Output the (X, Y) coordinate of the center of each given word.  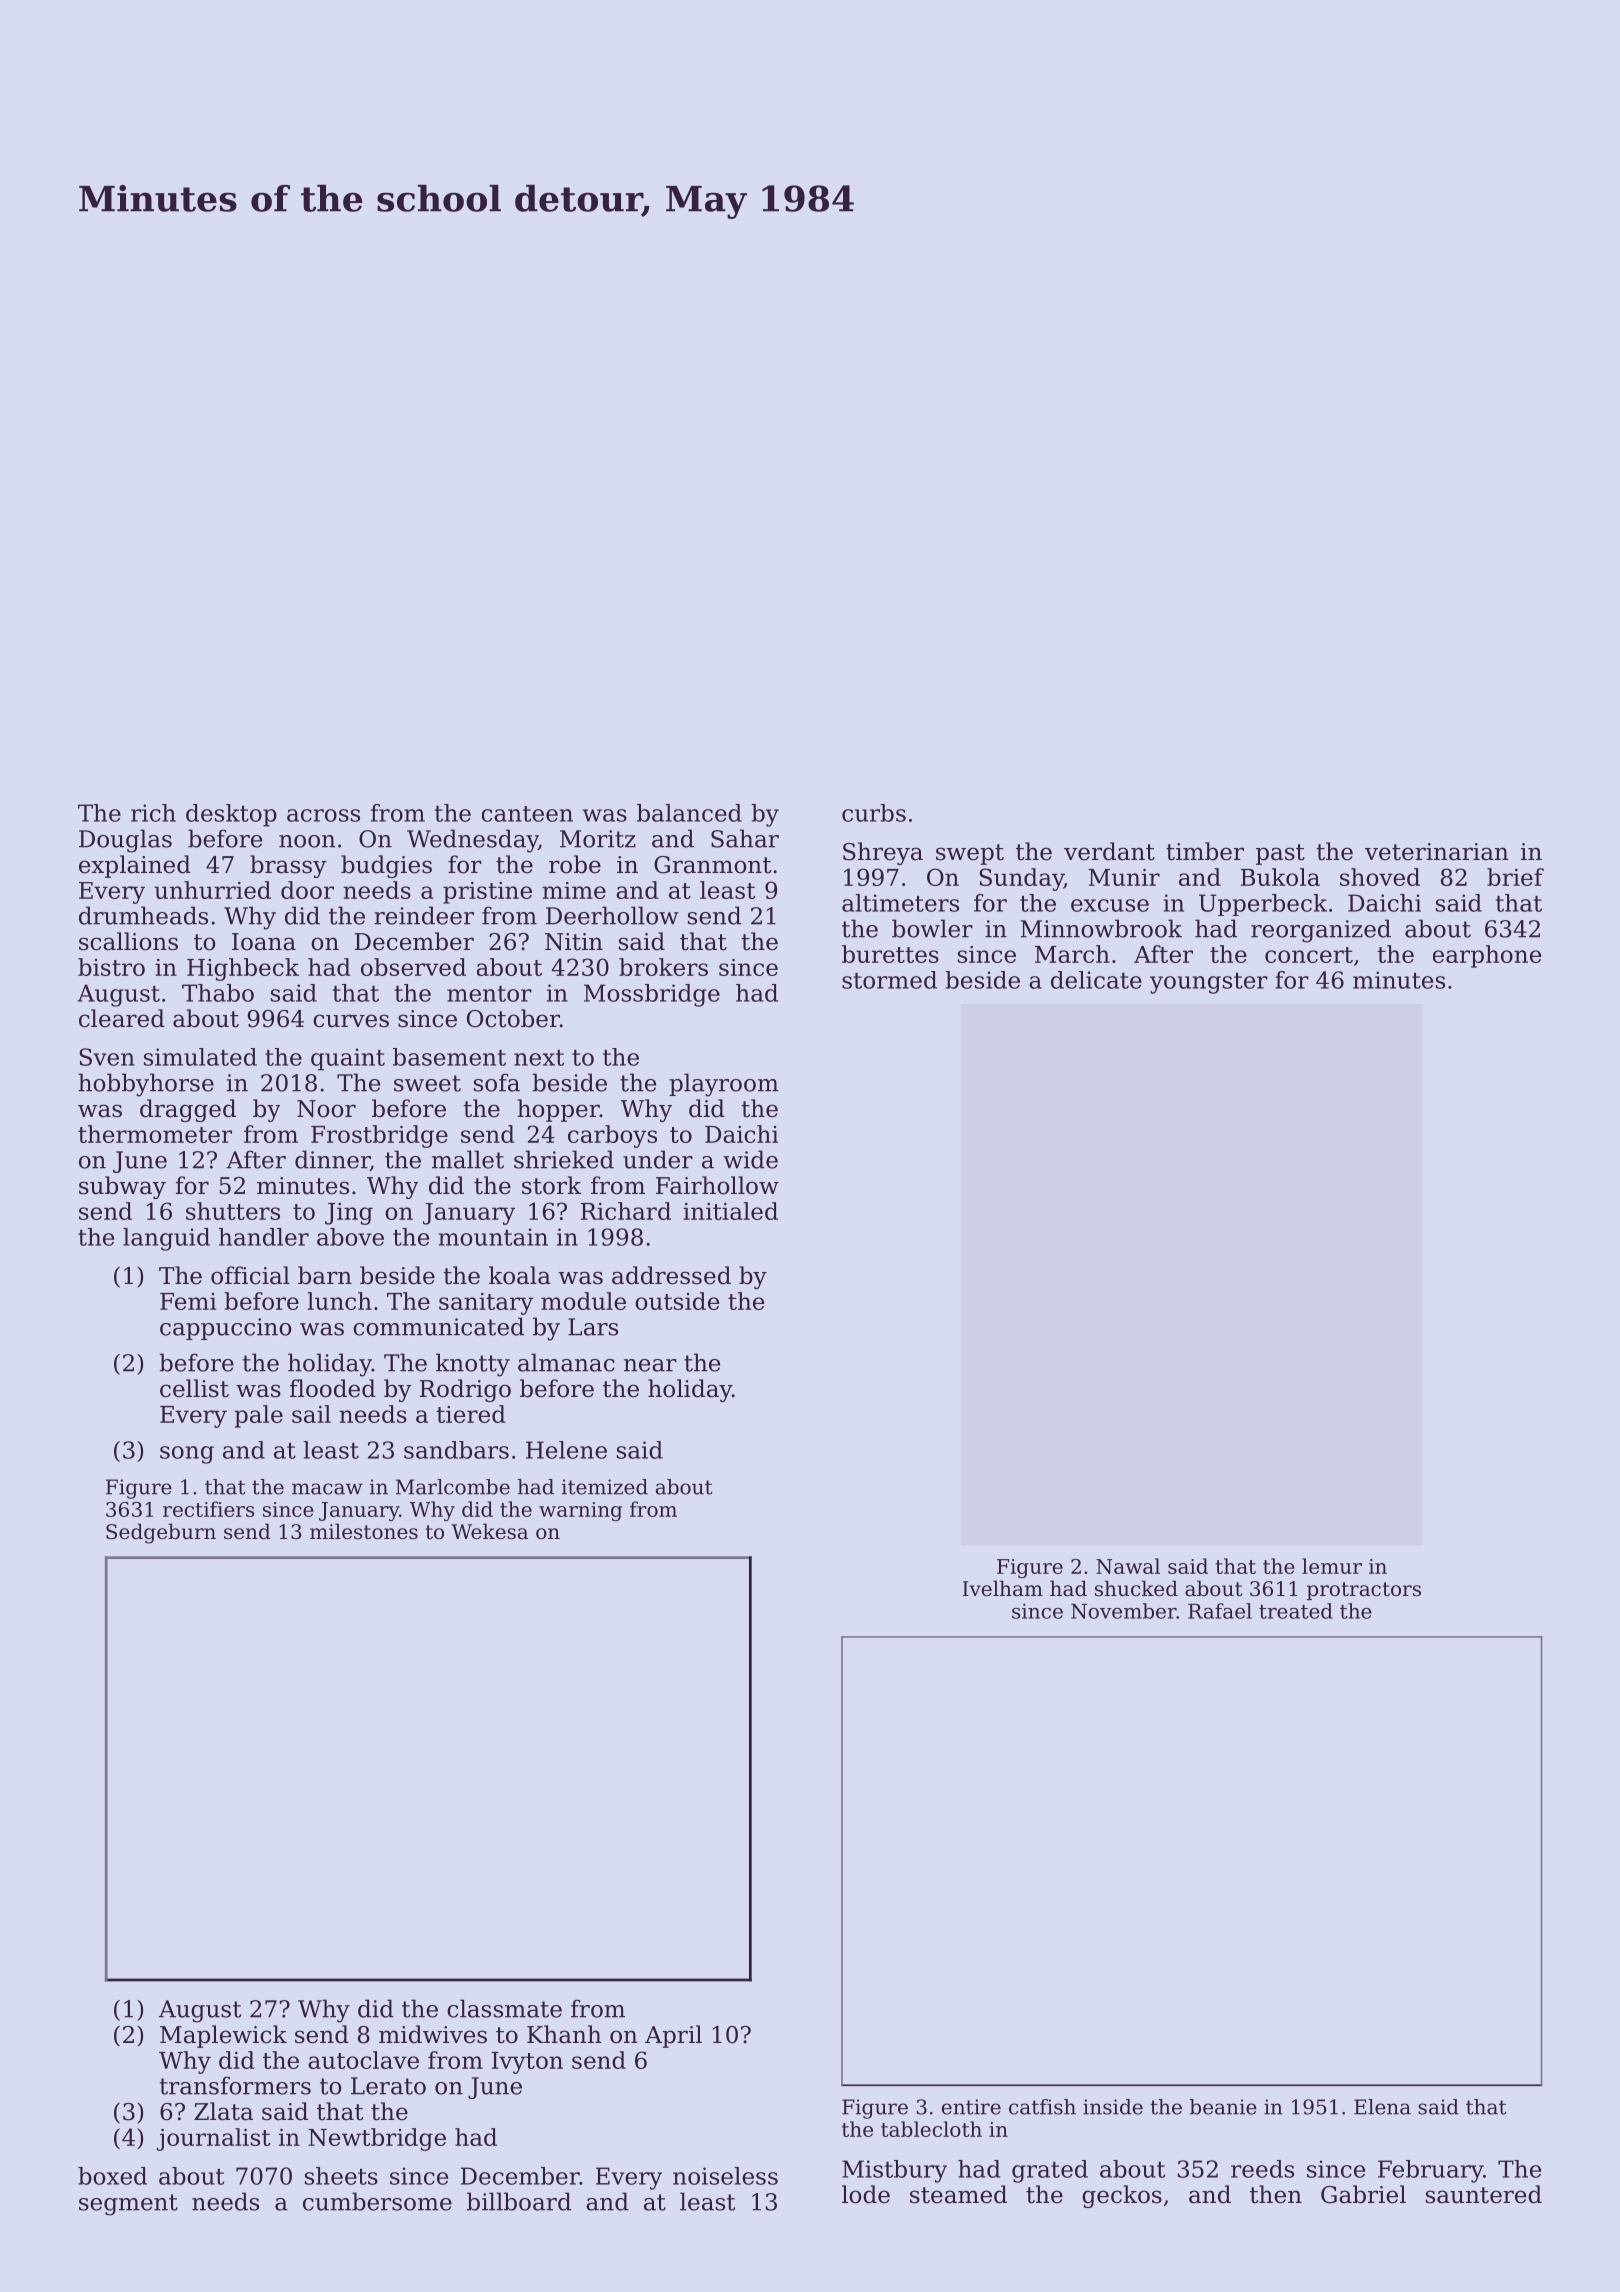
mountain (493, 1237)
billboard (519, 2201)
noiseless (725, 2176)
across (323, 815)
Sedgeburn (161, 1533)
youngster (1209, 983)
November (1123, 1611)
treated (1296, 1611)
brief (1515, 877)
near (650, 1365)
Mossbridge (652, 995)
